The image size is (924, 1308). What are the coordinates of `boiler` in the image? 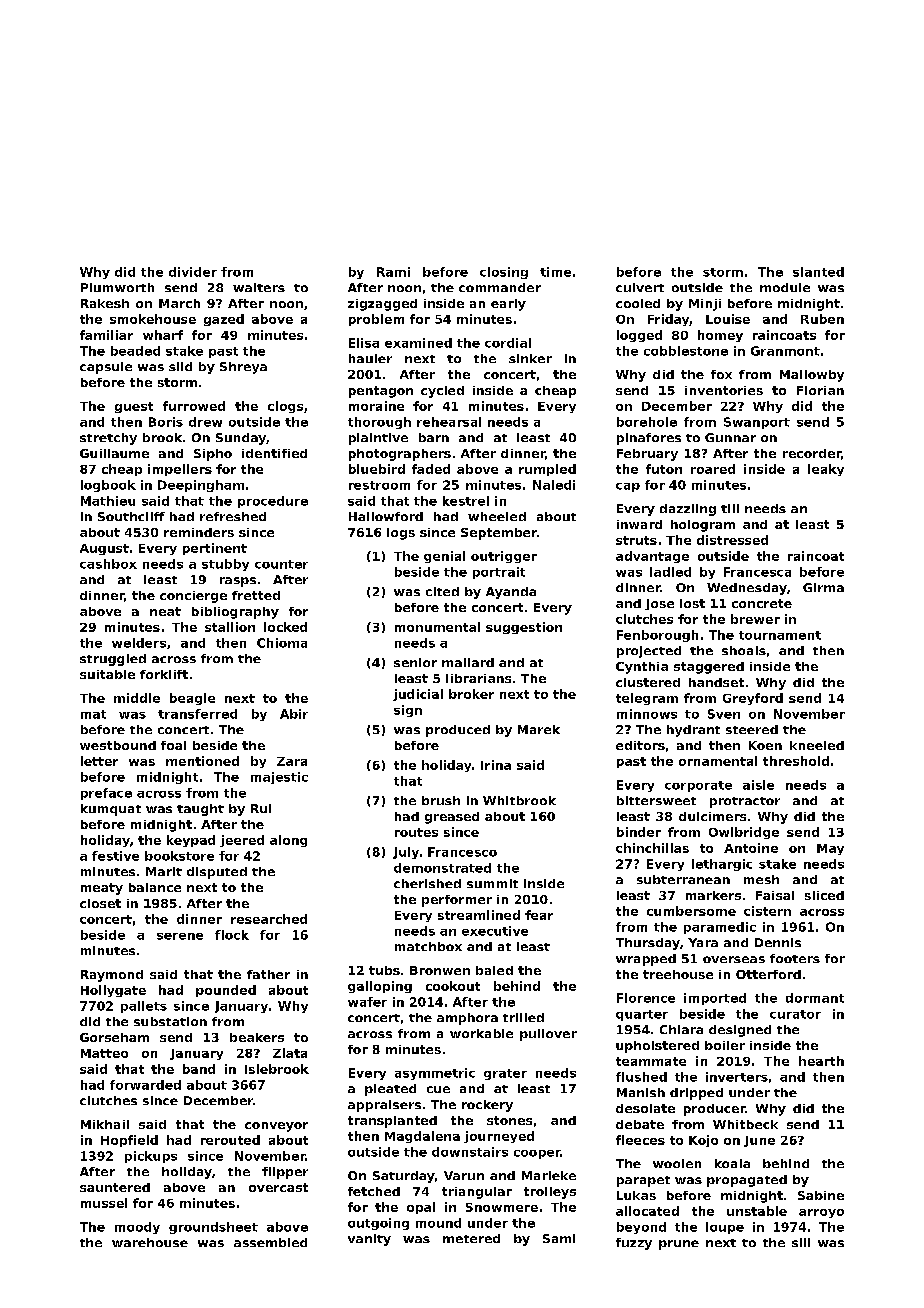 It's located at (725, 1045).
